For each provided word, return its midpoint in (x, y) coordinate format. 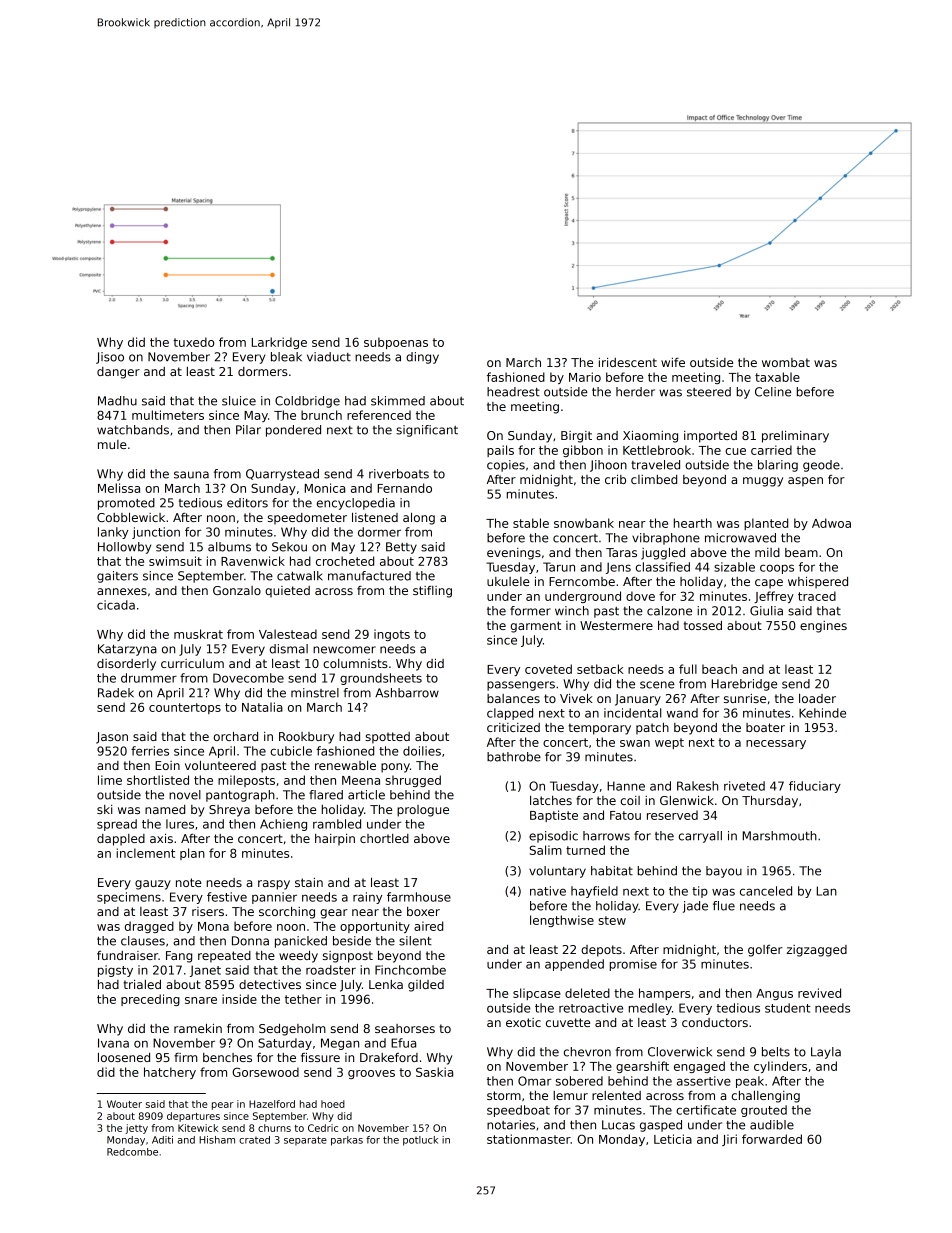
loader (817, 698)
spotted (387, 738)
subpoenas (396, 343)
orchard (236, 736)
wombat (786, 362)
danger (118, 373)
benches (227, 1057)
